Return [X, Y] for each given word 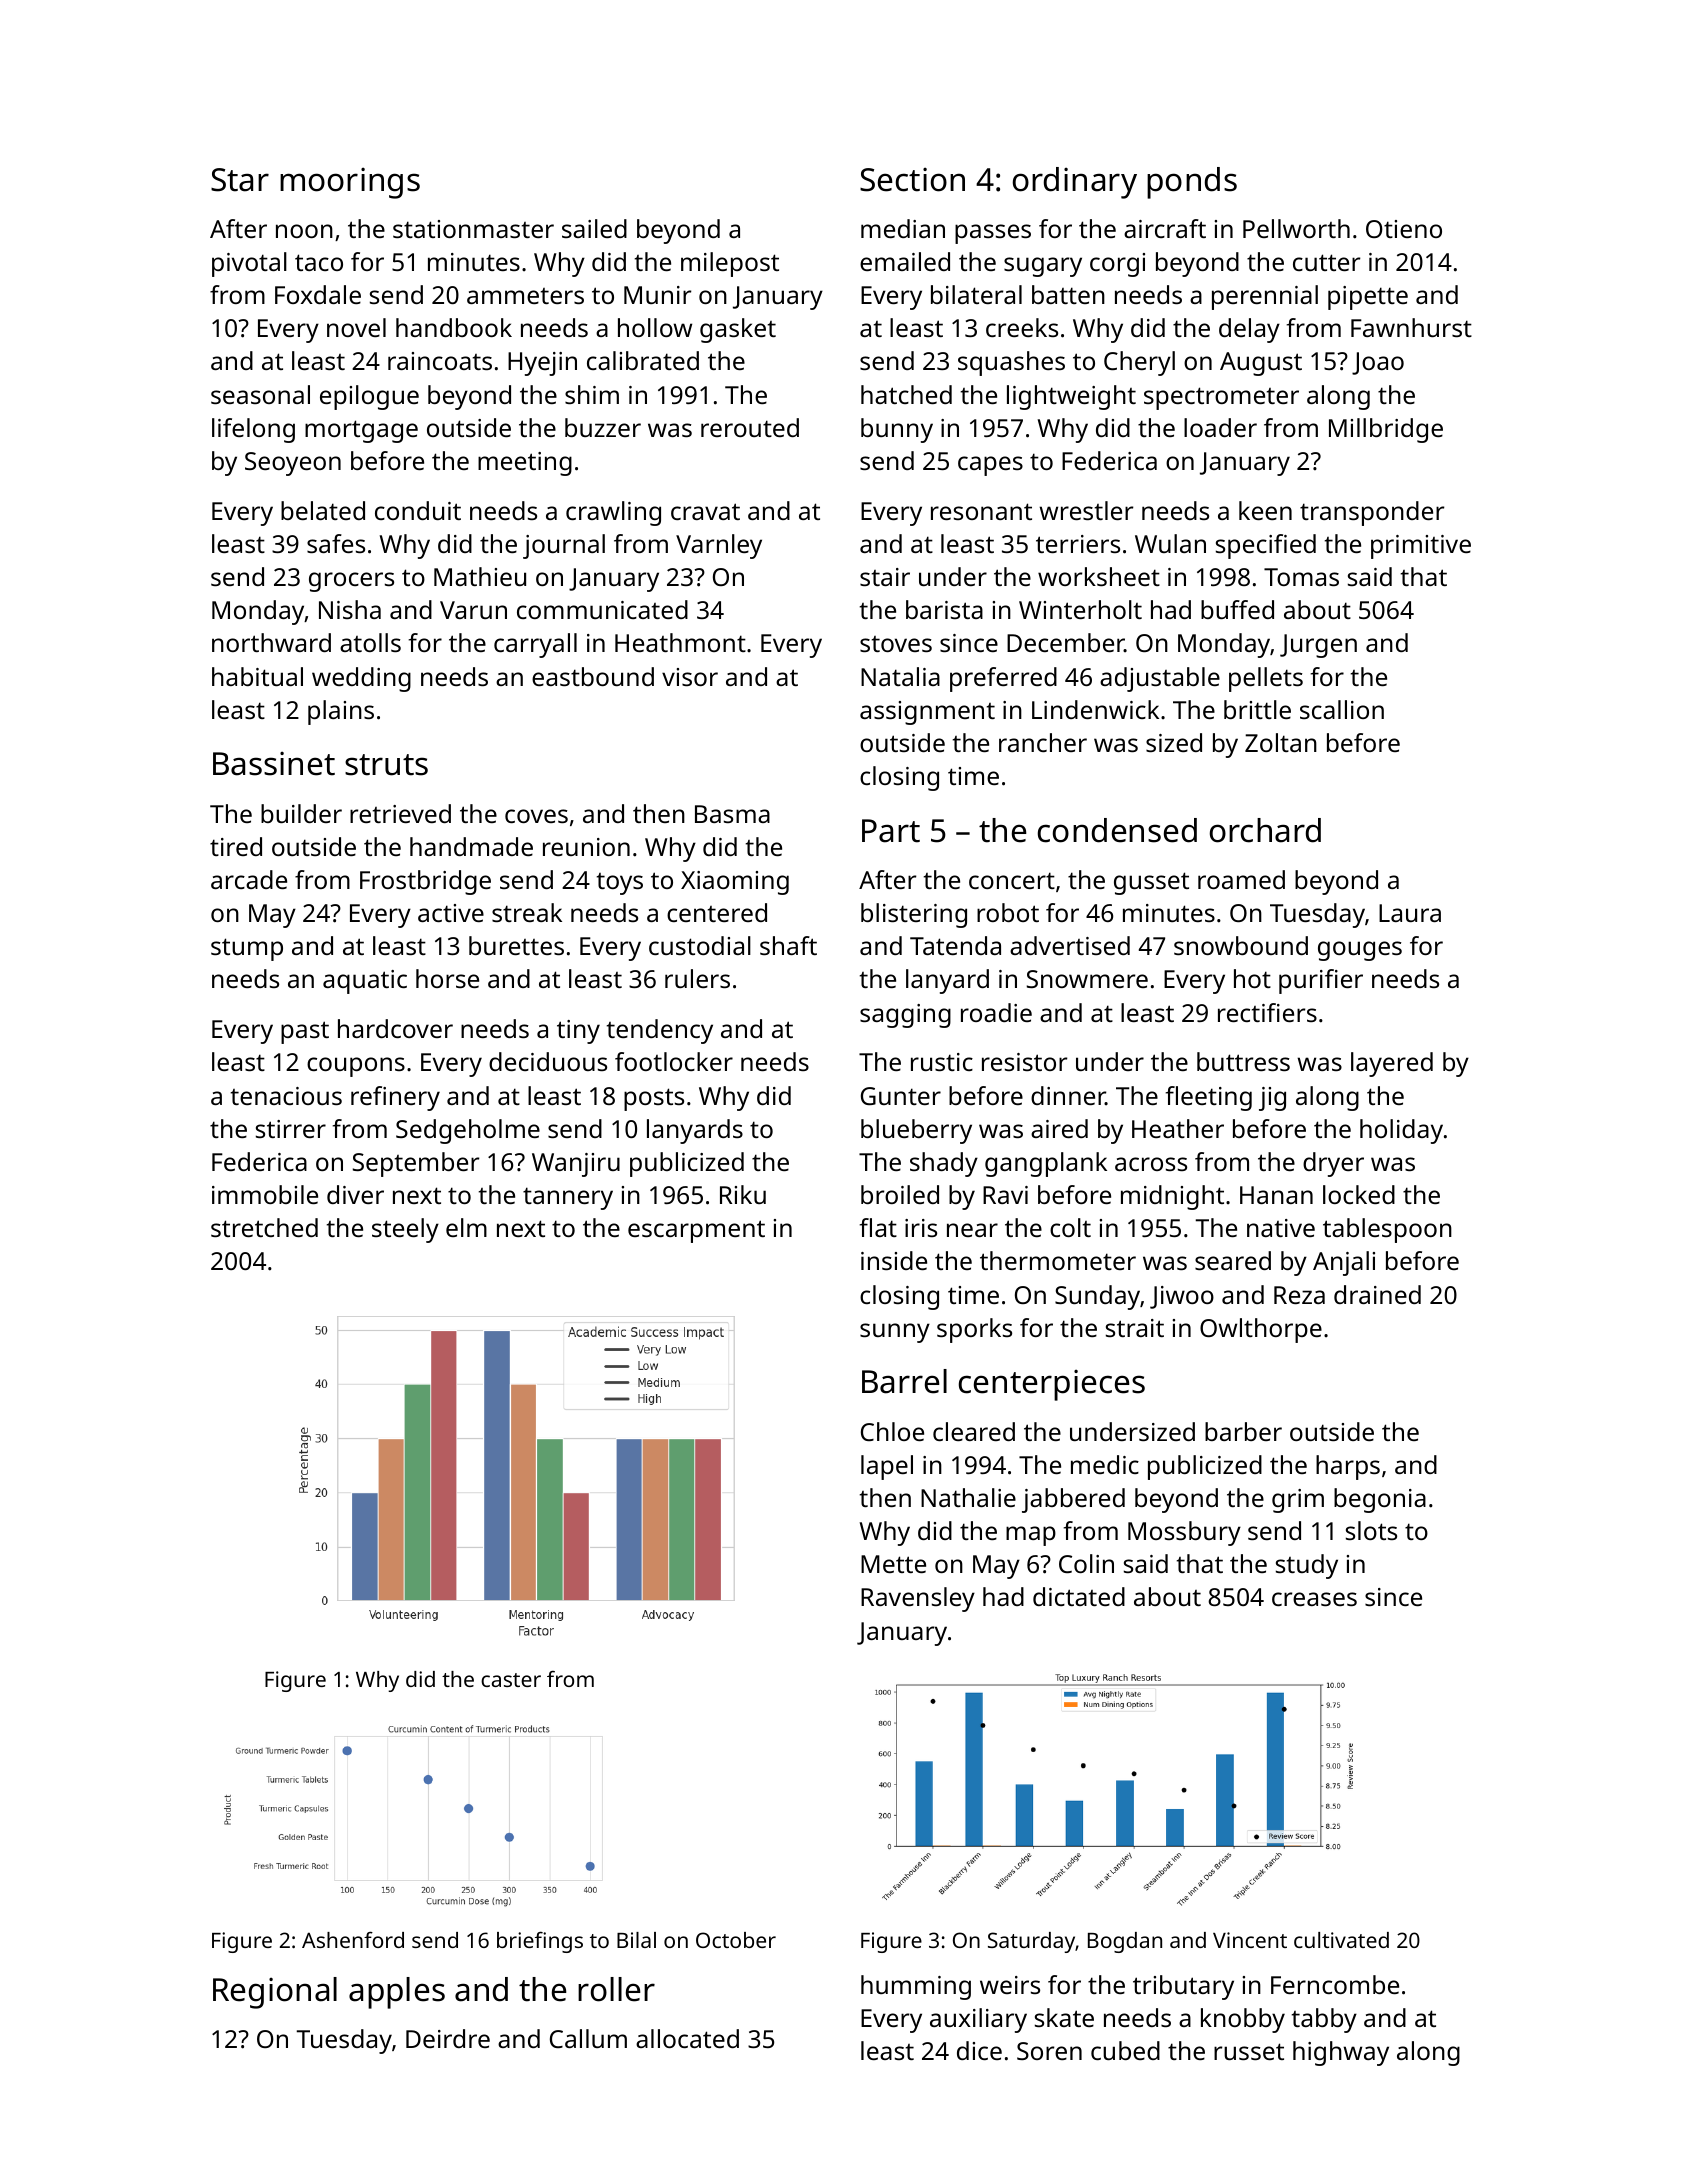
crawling [613, 513]
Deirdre [448, 2038]
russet [1249, 2051]
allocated [687, 2038]
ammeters [525, 296]
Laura [1410, 913]
